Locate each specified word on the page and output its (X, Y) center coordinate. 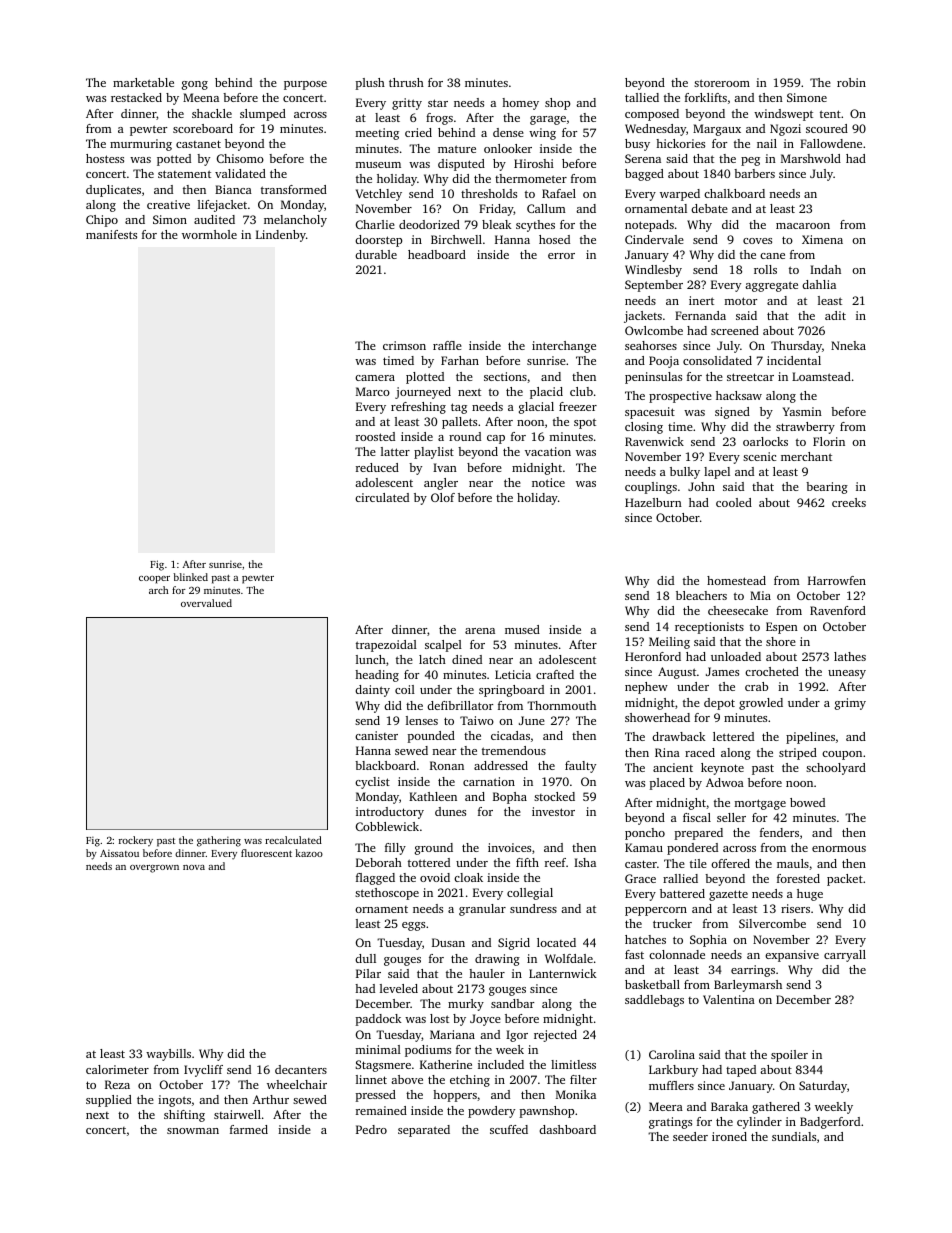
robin (851, 82)
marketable (143, 82)
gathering (219, 841)
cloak (468, 877)
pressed (376, 1096)
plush (370, 84)
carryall (845, 956)
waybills (168, 1055)
